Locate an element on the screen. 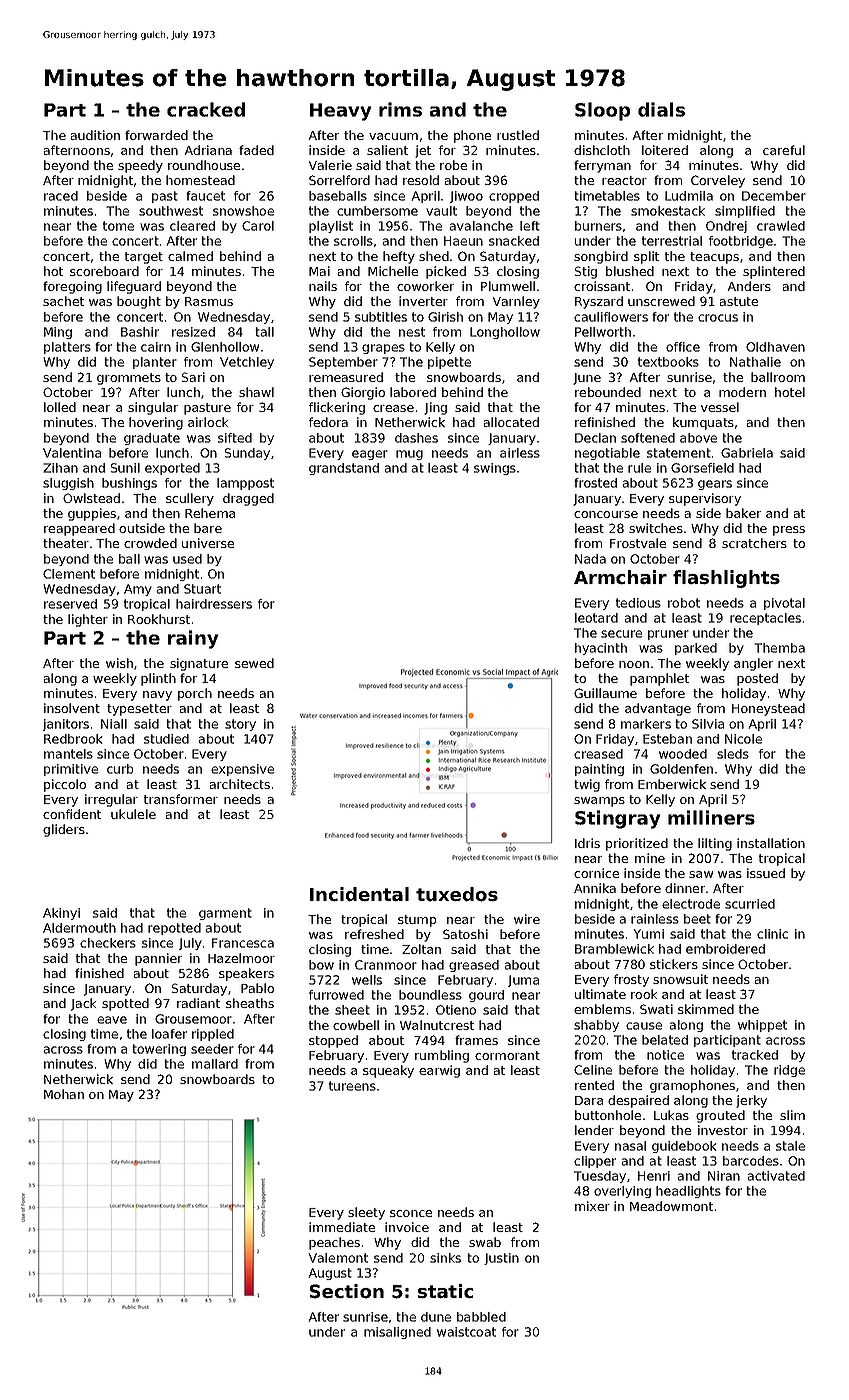 Image resolution: width=849 pixels, height=1400 pixels. waistcoat is located at coordinates (466, 1332).
